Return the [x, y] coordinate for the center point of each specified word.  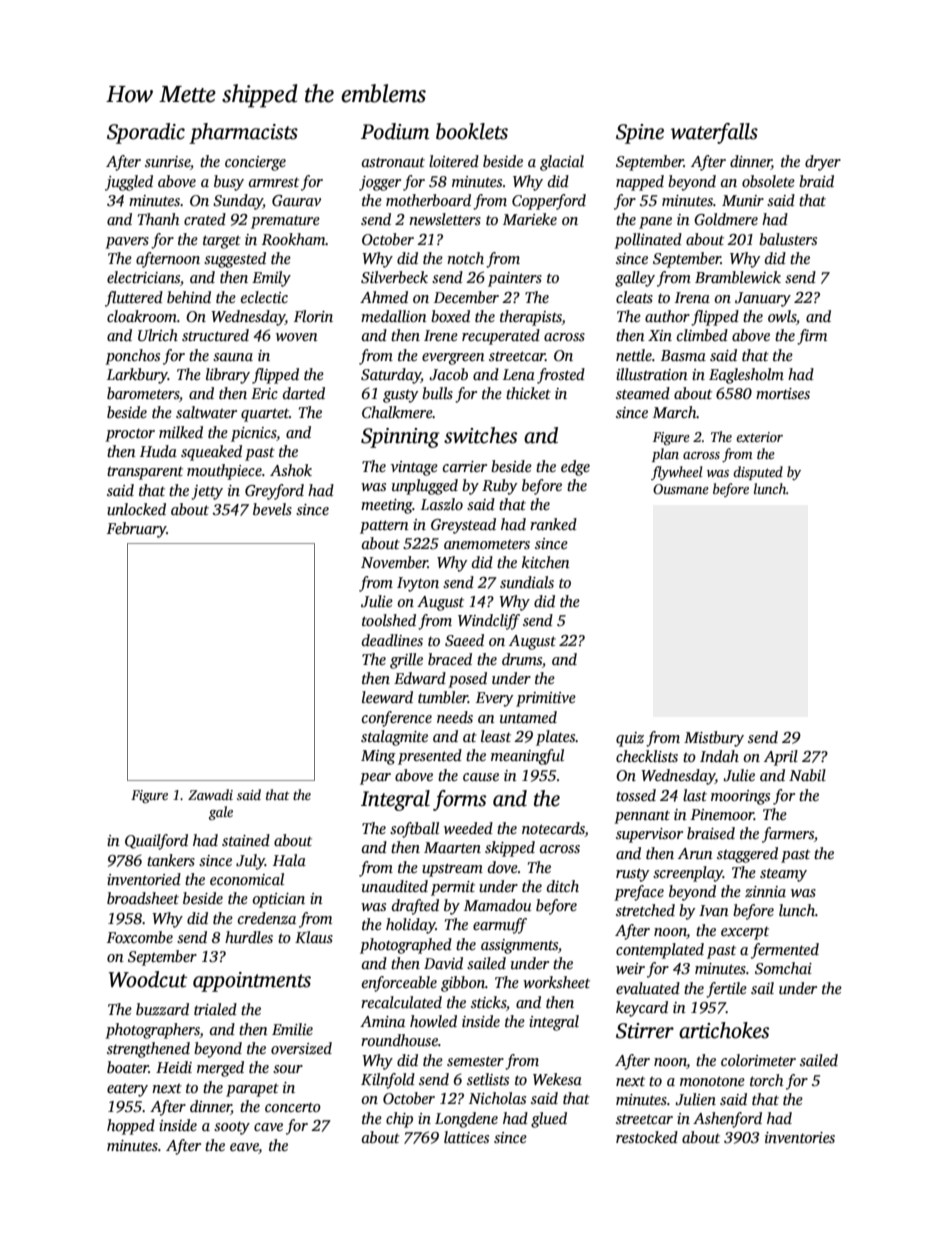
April [781, 758]
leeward [387, 697]
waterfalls [714, 133]
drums [522, 659]
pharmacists [243, 133]
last [695, 795]
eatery [127, 1090]
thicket [528, 393]
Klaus [314, 937]
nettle [634, 355]
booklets [472, 131]
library [228, 376]
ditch [563, 886]
